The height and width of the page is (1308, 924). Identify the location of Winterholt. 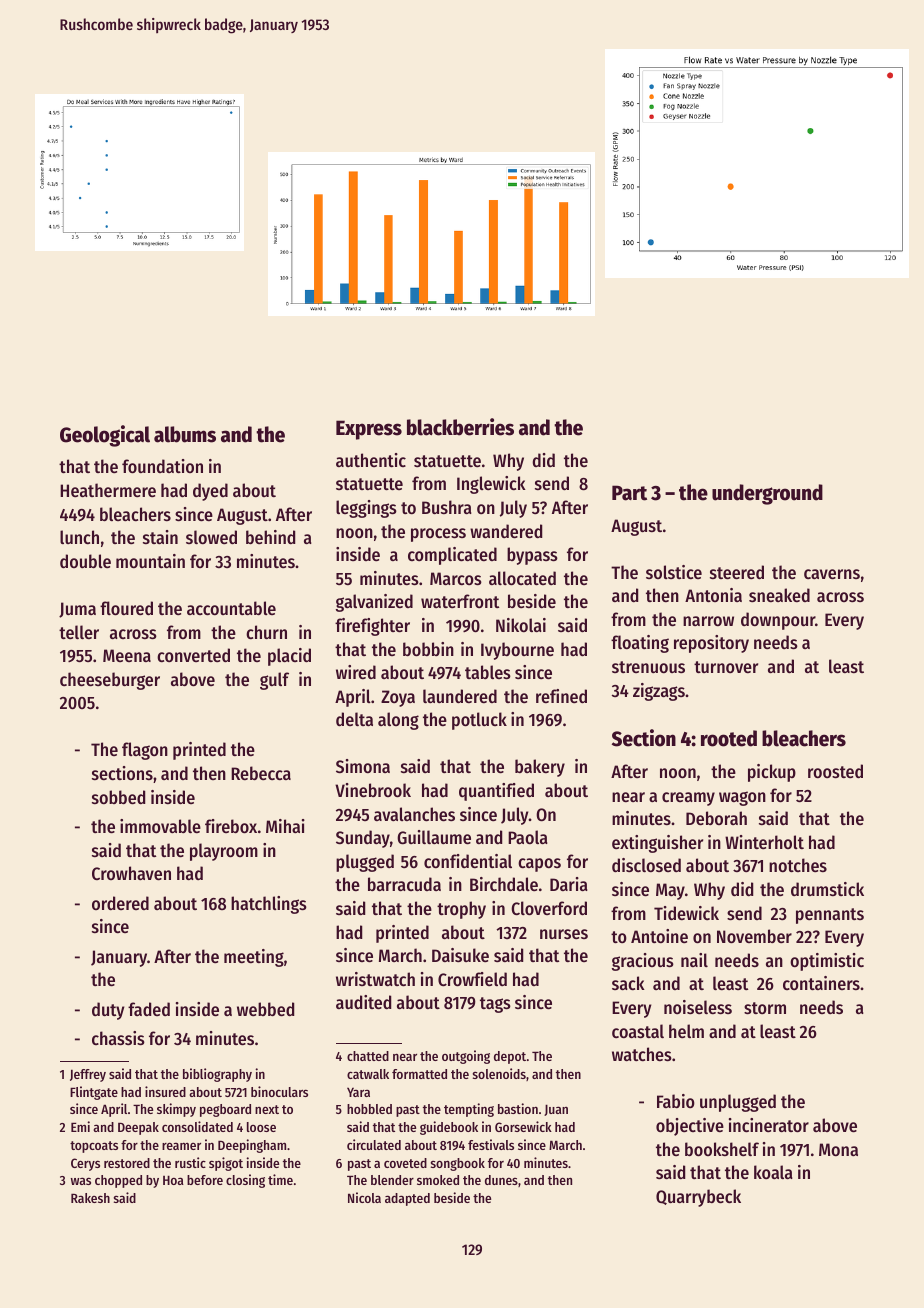
(764, 842).
